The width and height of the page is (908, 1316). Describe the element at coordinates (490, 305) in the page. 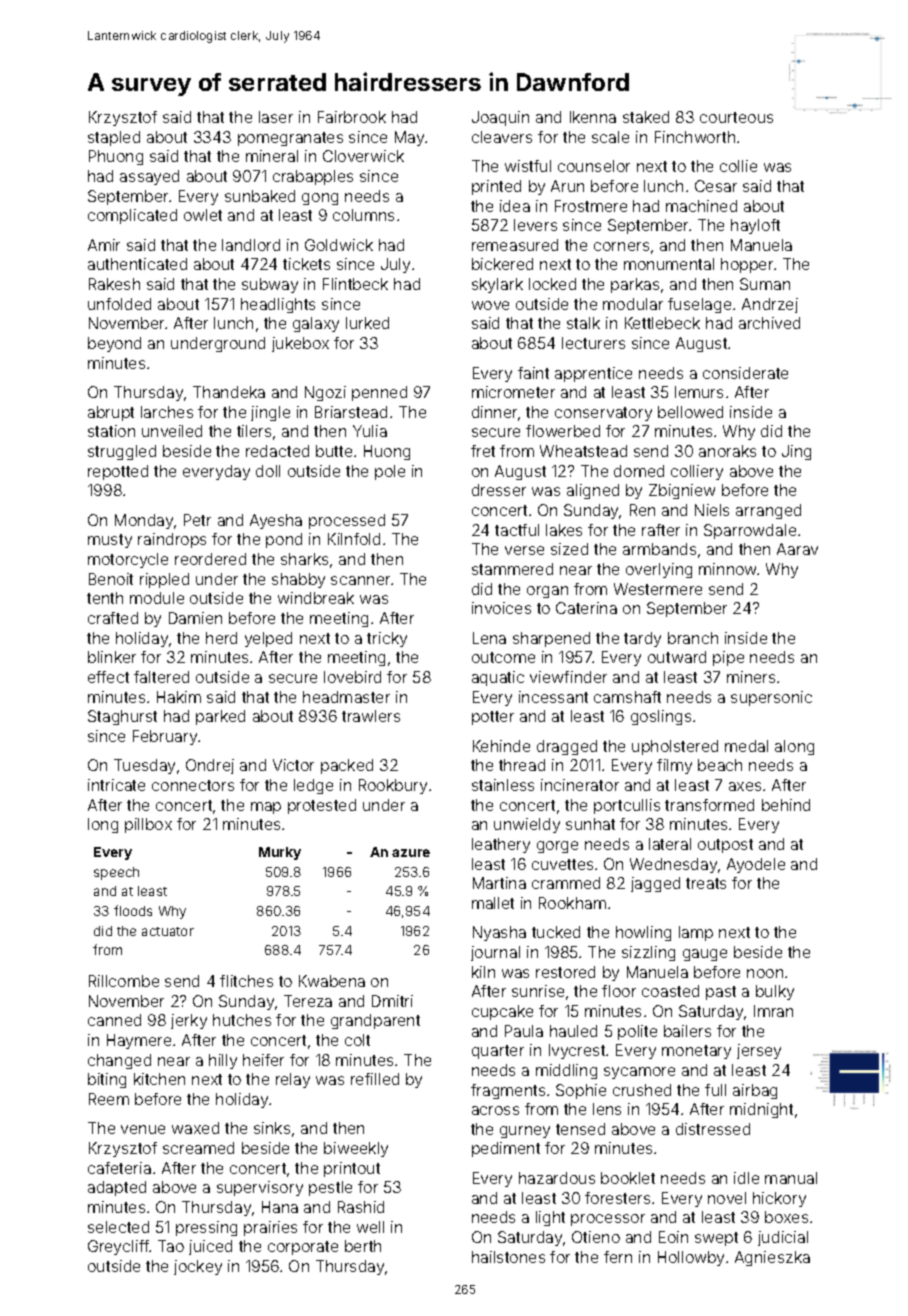

I see `wove` at that location.
